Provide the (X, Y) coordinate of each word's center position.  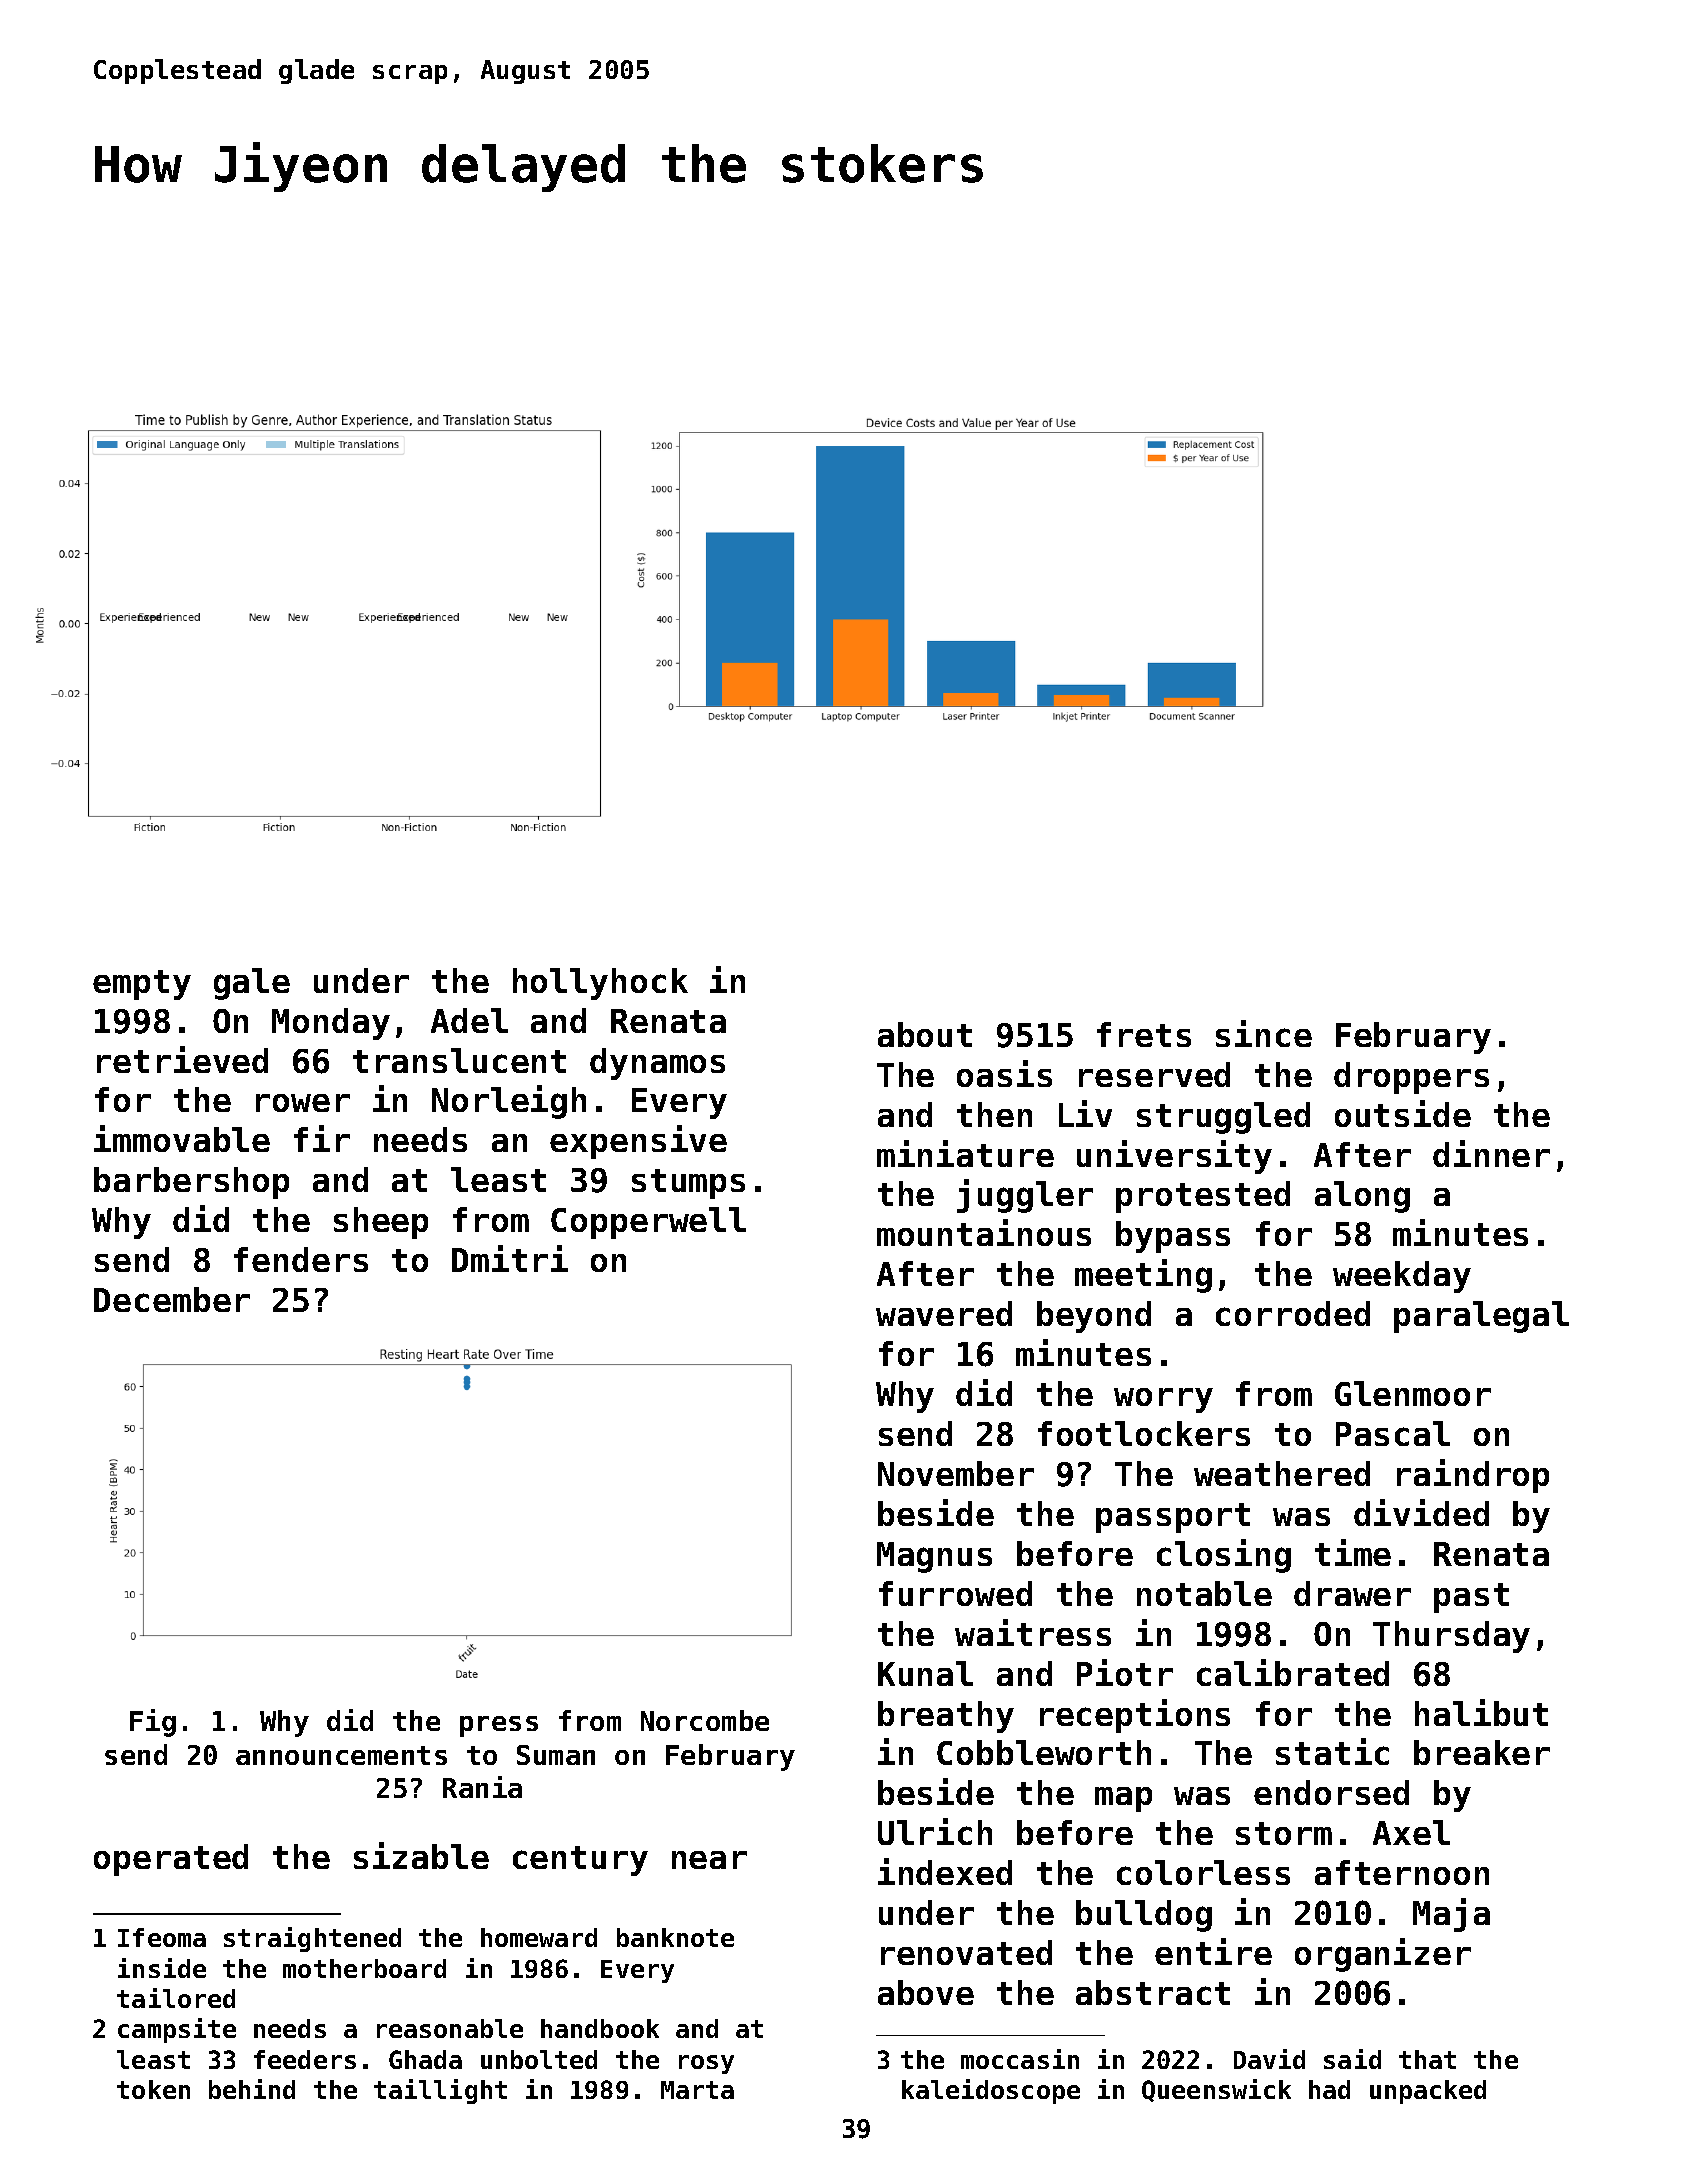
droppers (1411, 1078)
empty (142, 985)
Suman (556, 1755)
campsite (177, 2030)
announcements (341, 1755)
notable (1204, 1593)
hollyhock (600, 984)
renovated (966, 1952)
